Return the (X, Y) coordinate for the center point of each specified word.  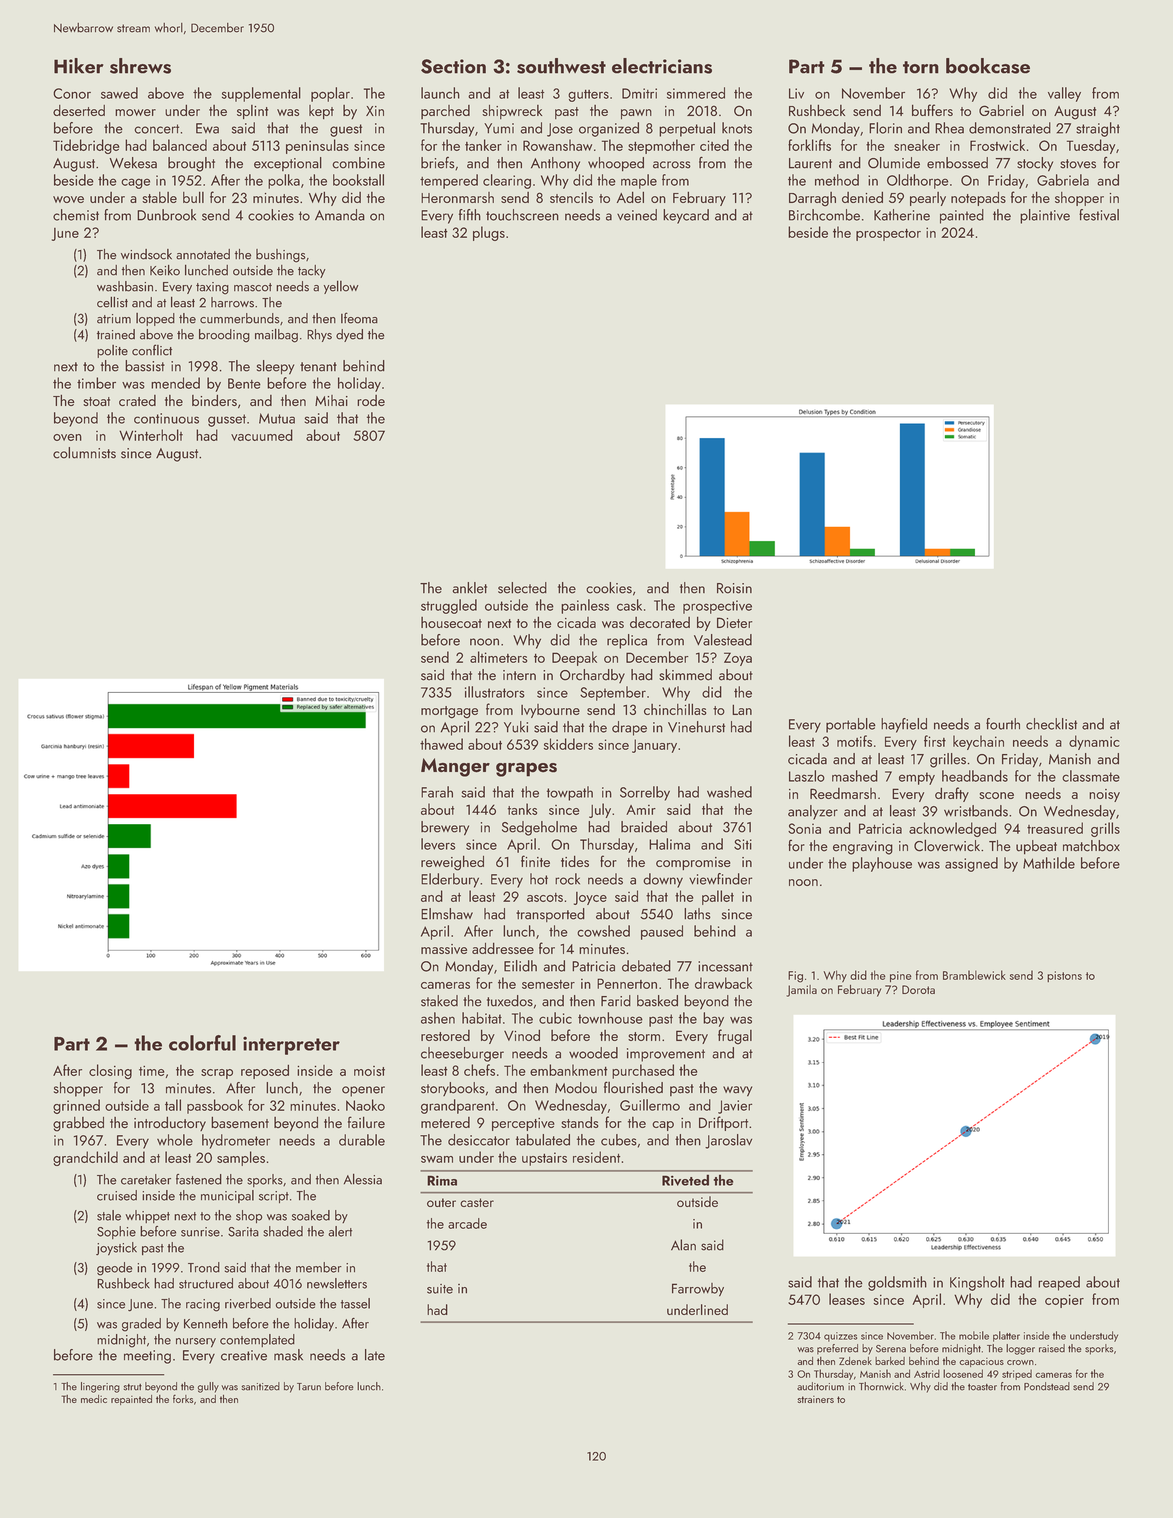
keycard (686, 216)
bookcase (988, 66)
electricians (662, 66)
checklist (1051, 724)
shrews (140, 66)
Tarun (309, 1387)
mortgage (449, 712)
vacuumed (262, 435)
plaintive (1045, 216)
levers (438, 844)
